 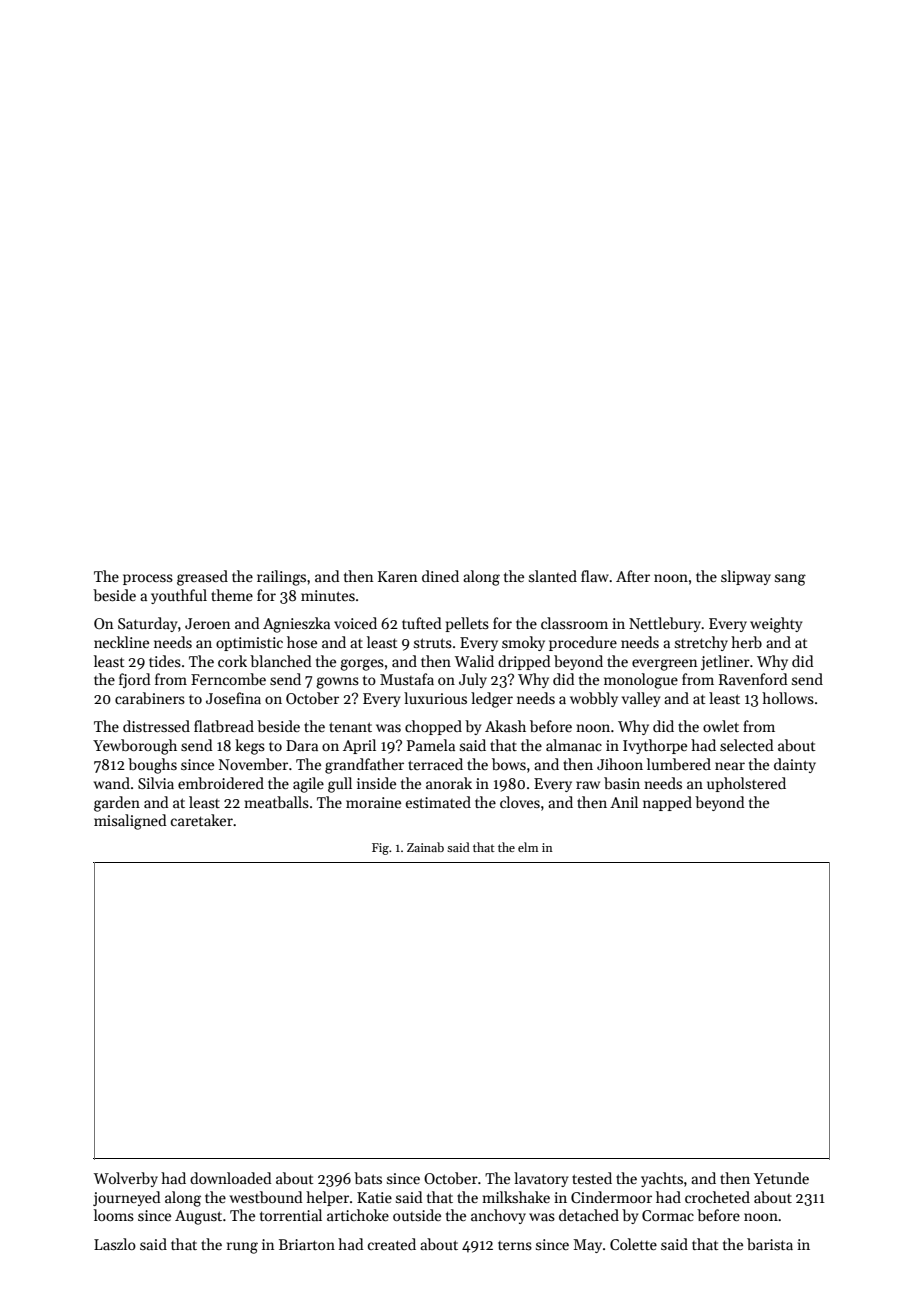 I want to click on Fig, so click(x=380, y=849).
